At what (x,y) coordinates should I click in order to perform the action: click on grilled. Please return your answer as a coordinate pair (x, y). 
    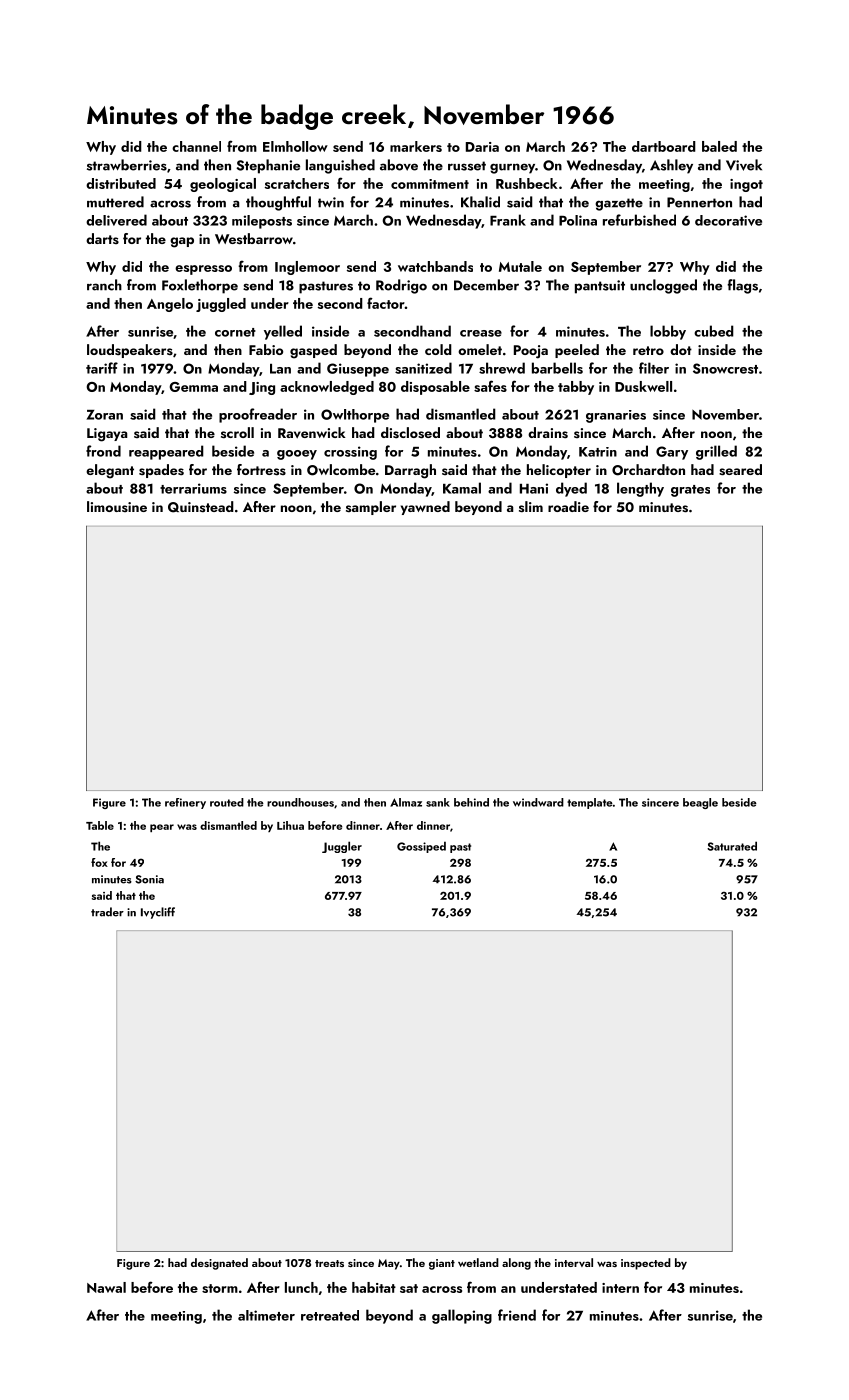
    Looking at the image, I should click on (716, 452).
